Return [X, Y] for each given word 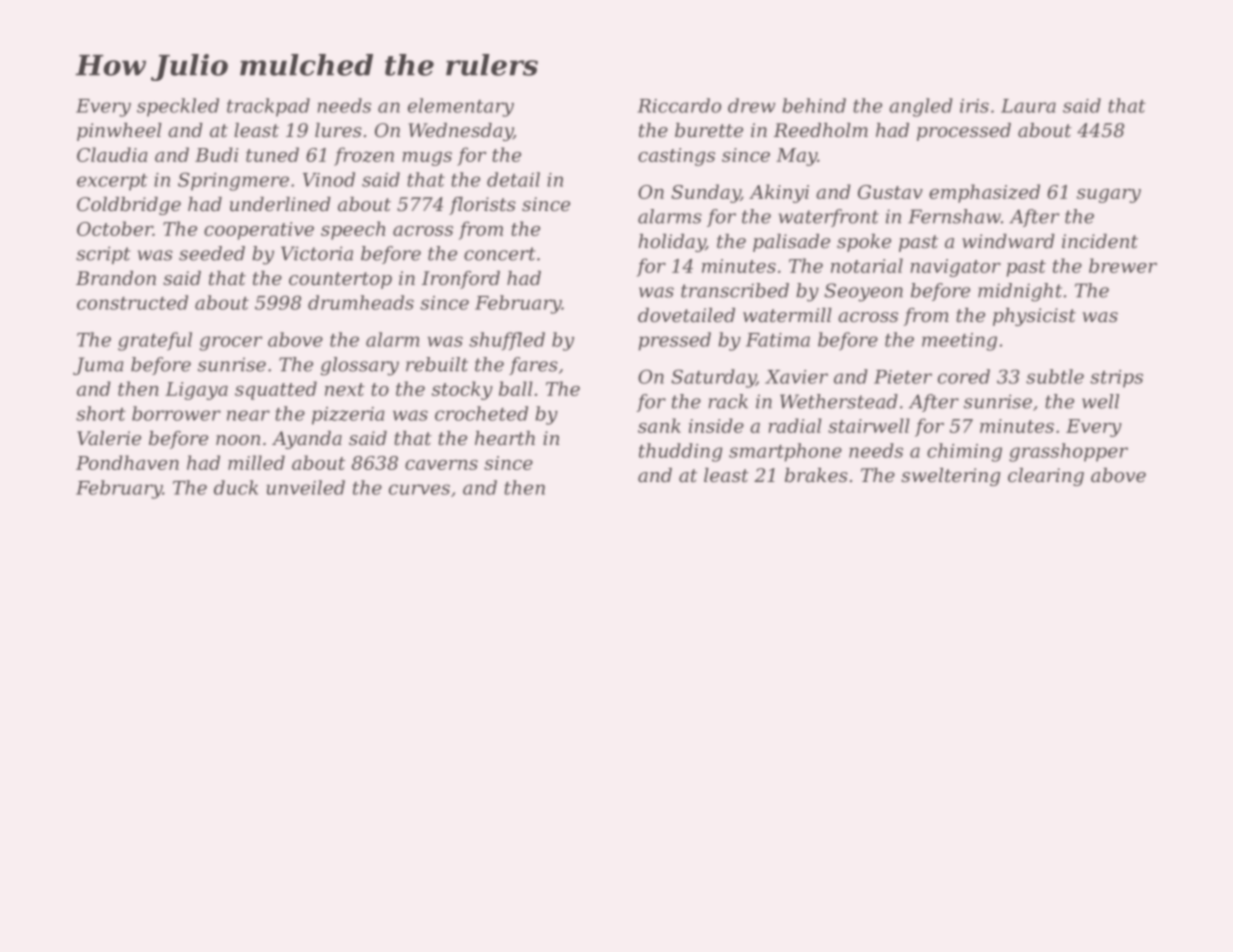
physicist [1034, 317]
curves [419, 489]
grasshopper [1068, 452]
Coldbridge [129, 206]
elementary [461, 107]
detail [513, 179]
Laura [1028, 106]
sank [659, 425]
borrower [176, 413]
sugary [1109, 196]
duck [236, 487]
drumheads [361, 302]
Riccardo [679, 105]
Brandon [116, 278]
